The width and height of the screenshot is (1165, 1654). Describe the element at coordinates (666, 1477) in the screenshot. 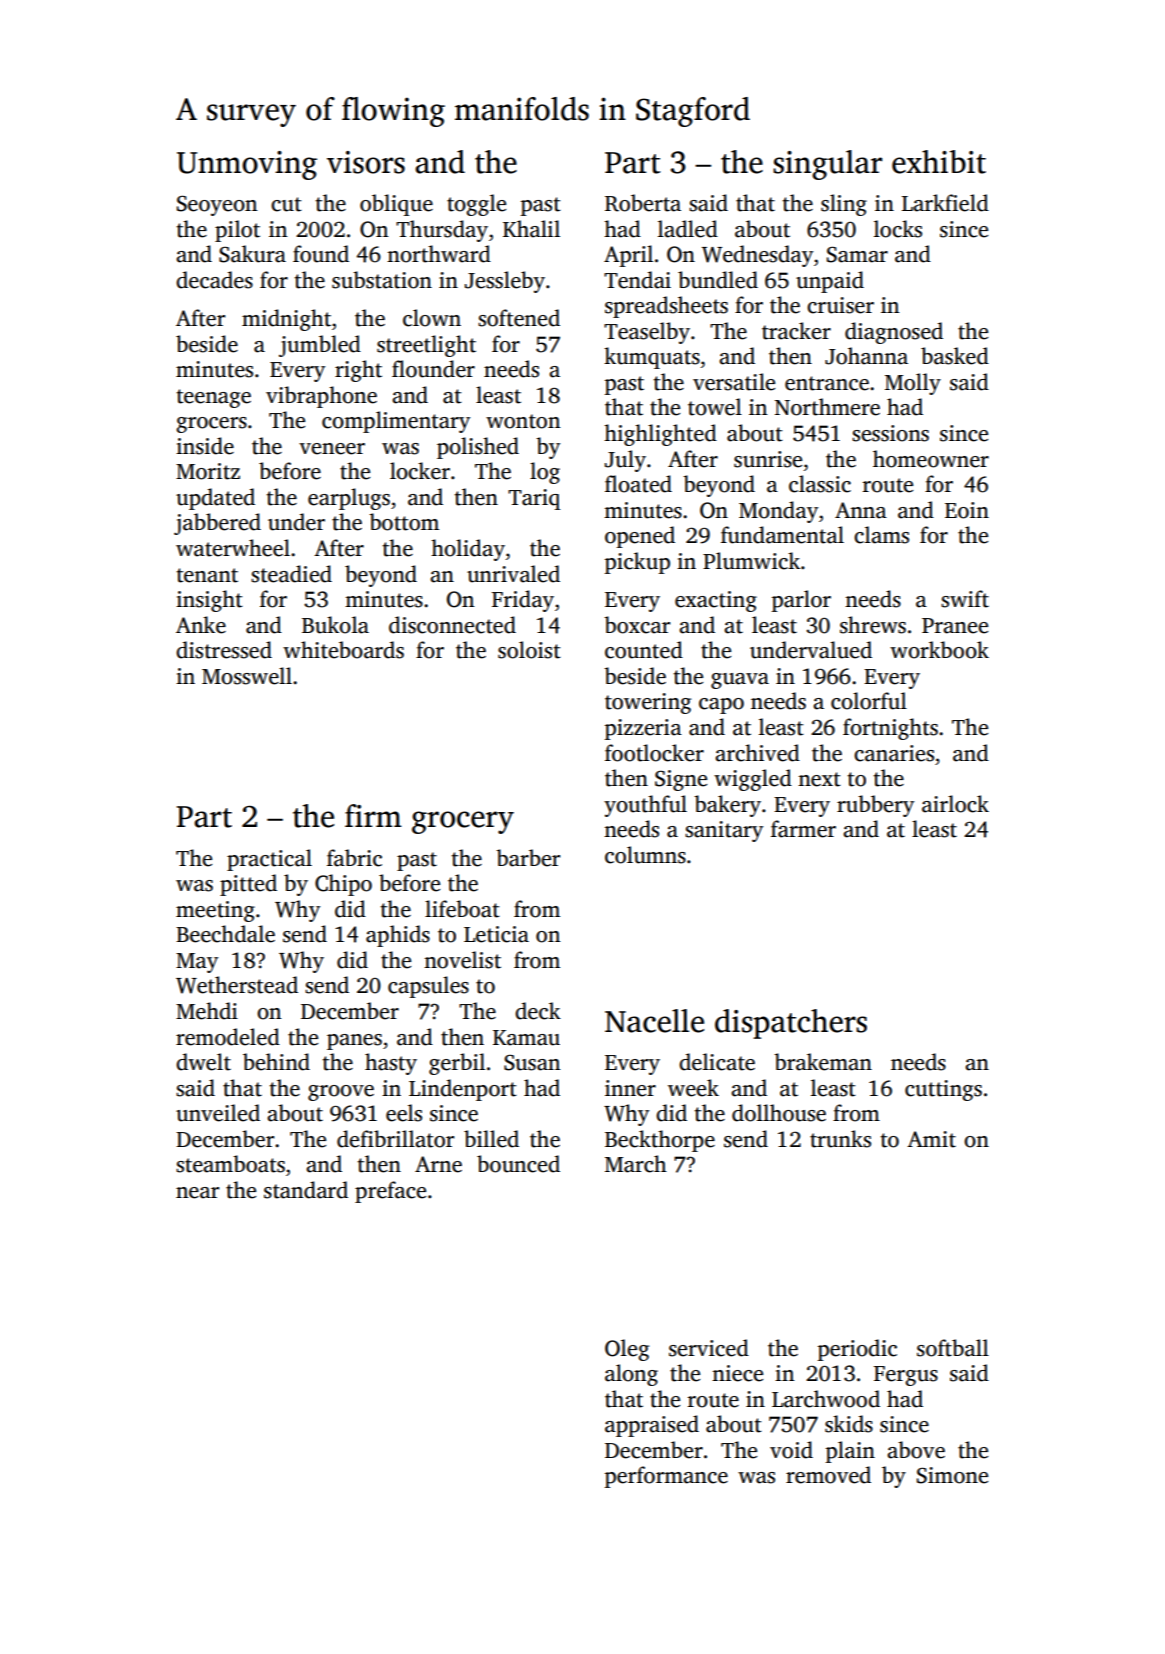

I see `performance` at that location.
